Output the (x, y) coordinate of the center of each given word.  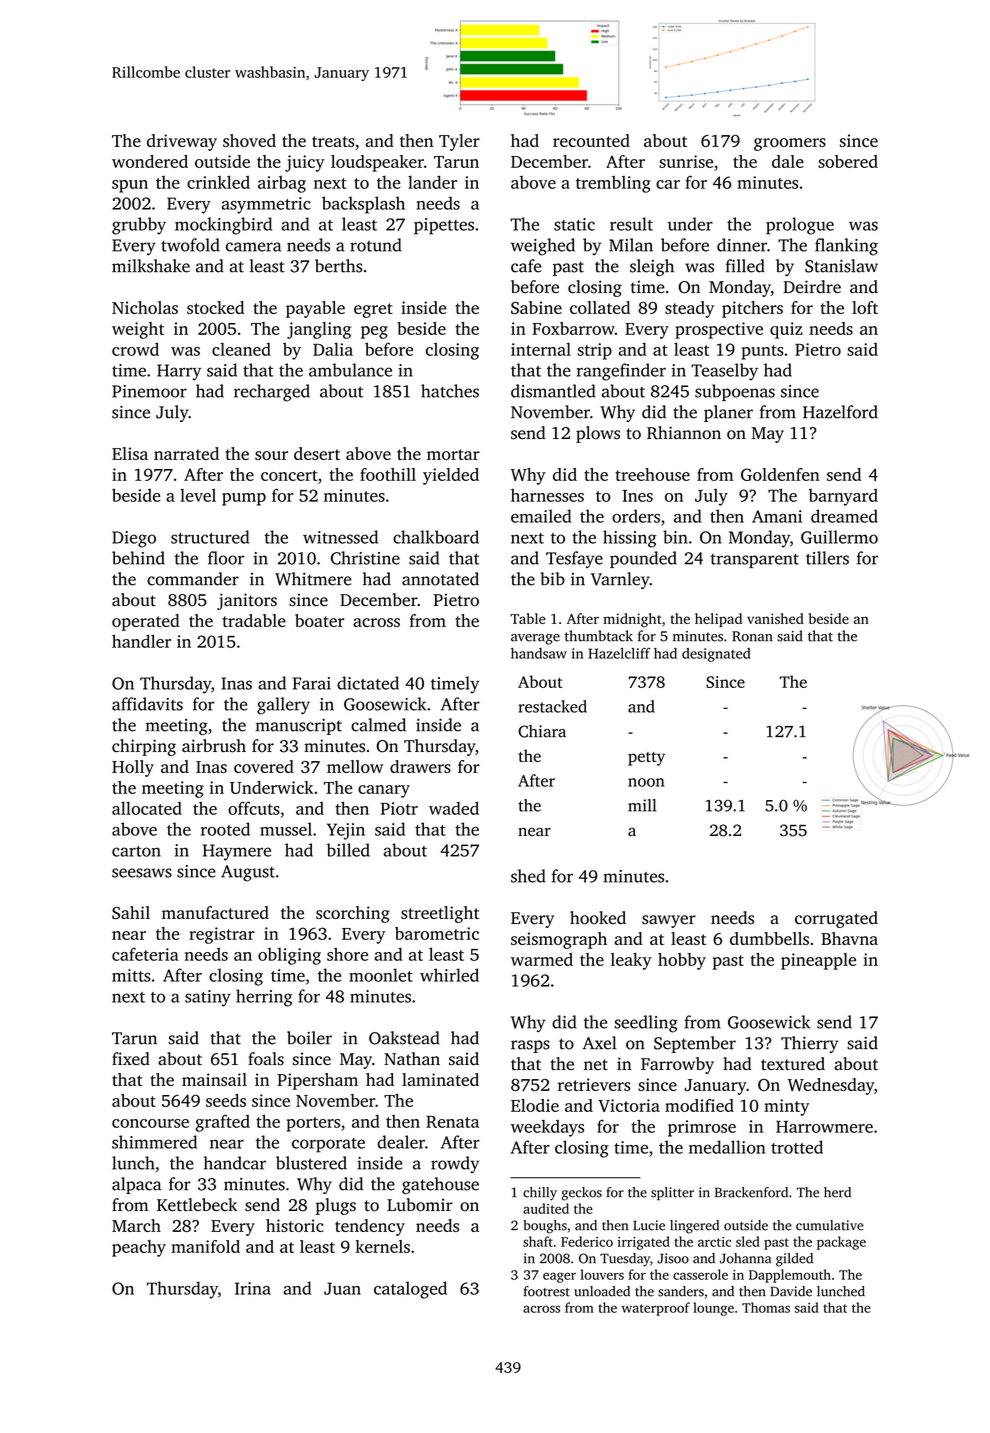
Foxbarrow (573, 328)
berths (339, 266)
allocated (147, 808)
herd (837, 1192)
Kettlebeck (197, 1205)
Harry (179, 372)
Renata (452, 1122)
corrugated (836, 919)
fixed (131, 1059)
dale (788, 161)
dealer (401, 1142)
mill (642, 805)
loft (865, 307)
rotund (375, 245)
